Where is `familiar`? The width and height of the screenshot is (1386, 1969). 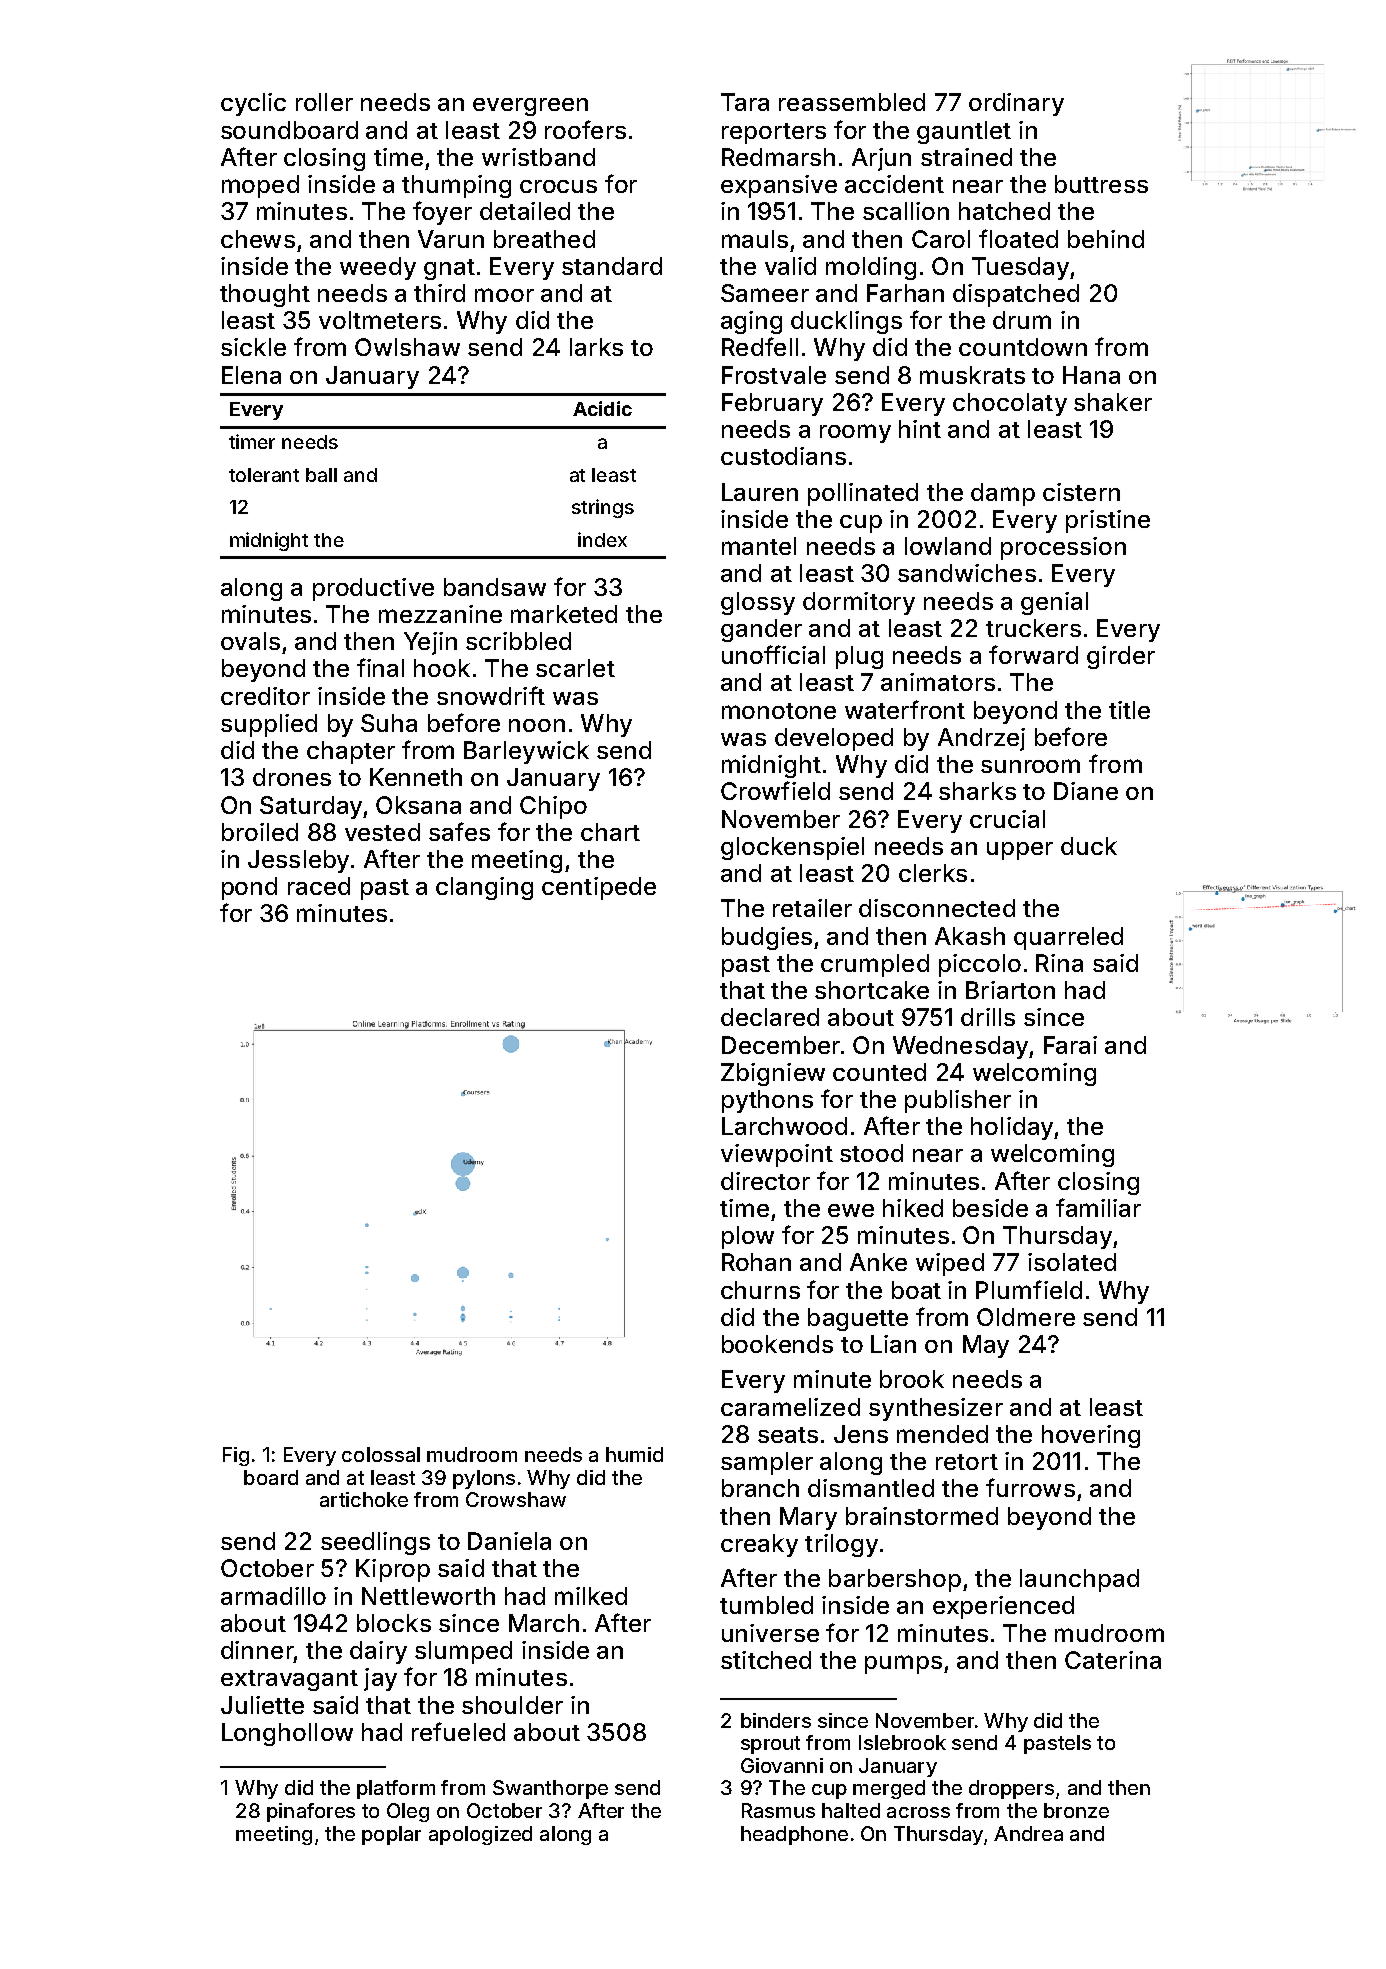 familiar is located at coordinates (1098, 1207).
